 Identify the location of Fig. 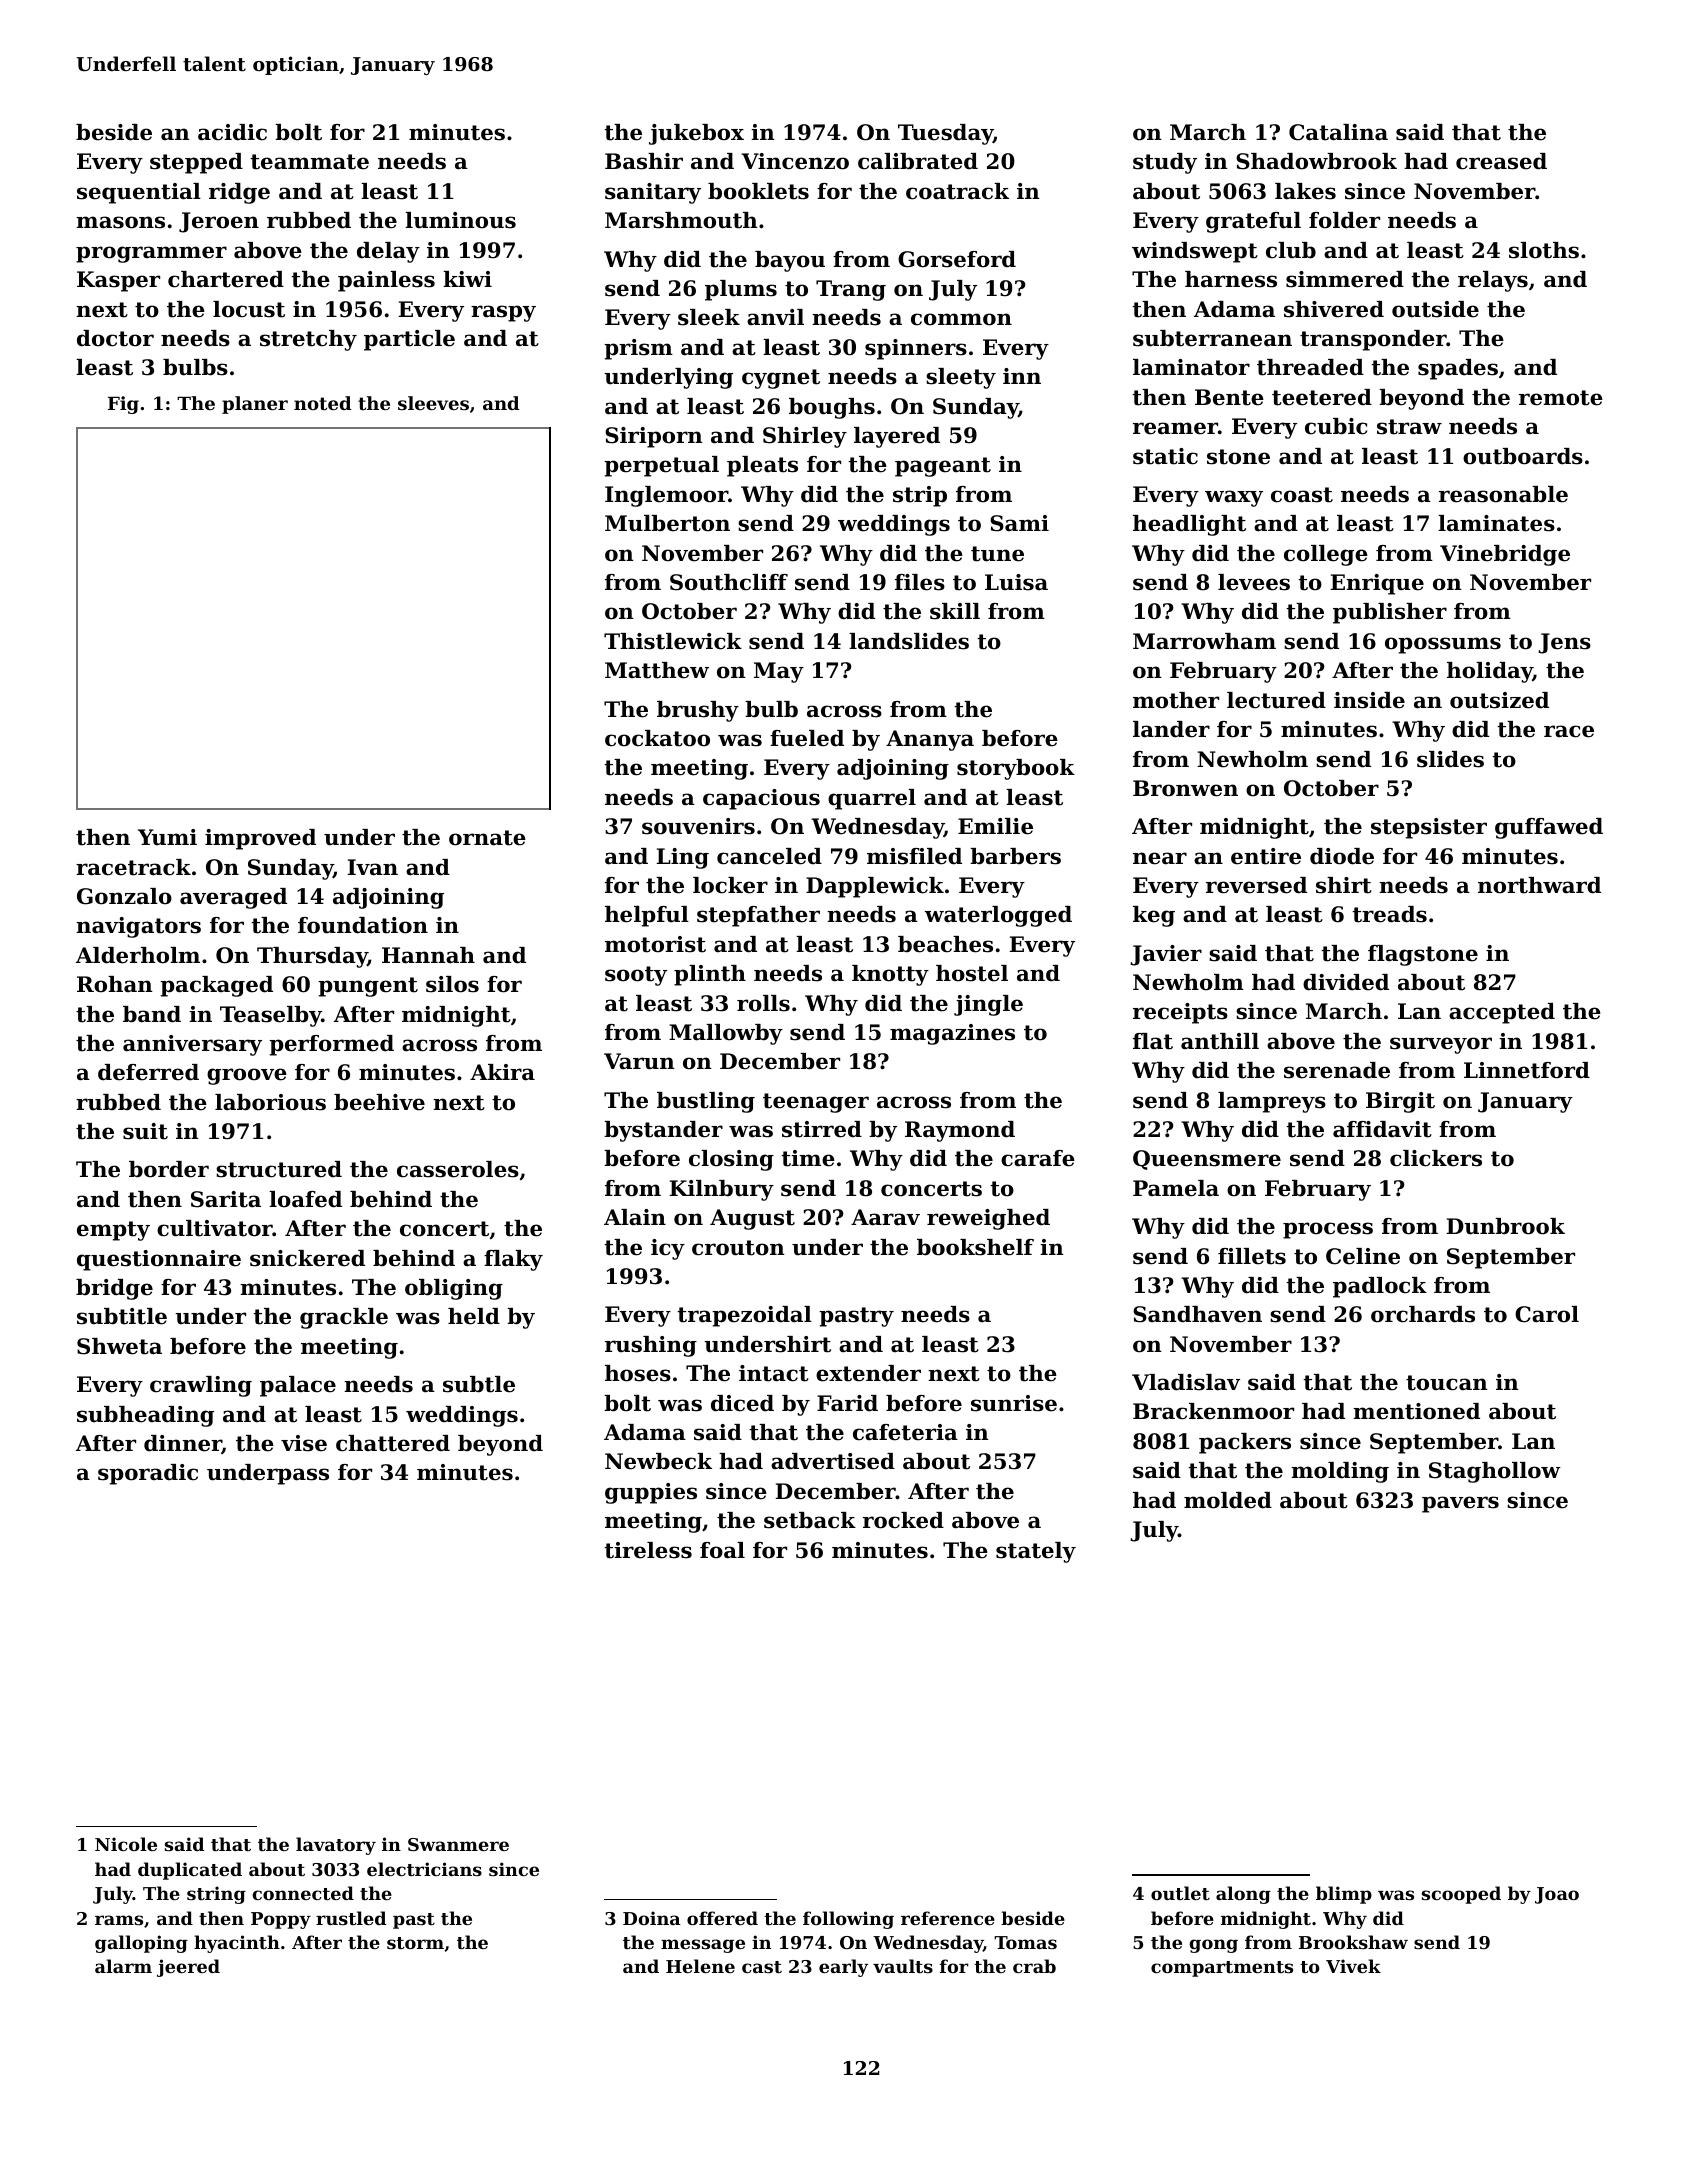
(123, 405).
